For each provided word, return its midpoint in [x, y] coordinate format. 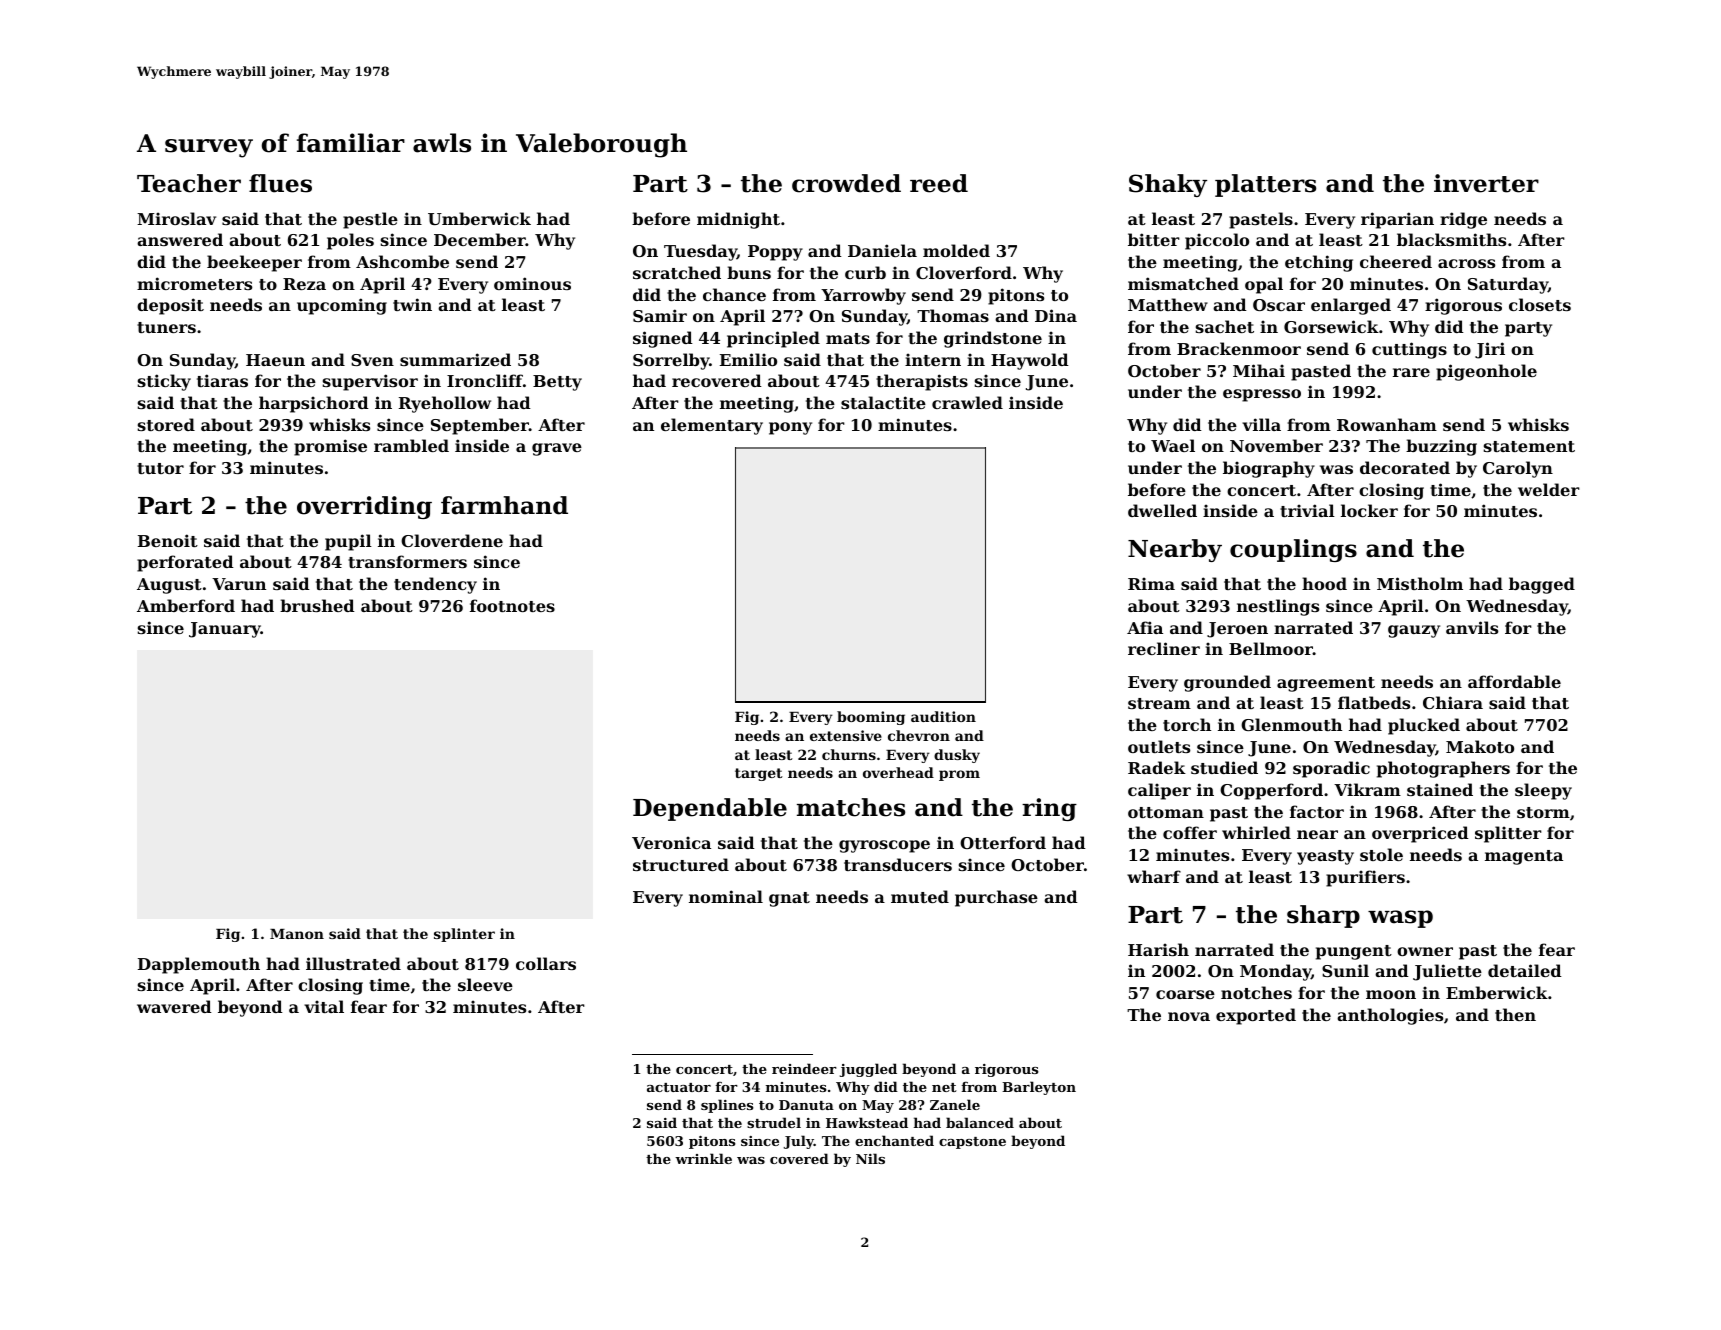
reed [939, 183]
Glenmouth [1291, 724]
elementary [712, 426]
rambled [411, 445]
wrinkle [703, 1158]
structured [681, 864]
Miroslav [176, 218]
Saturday [1508, 285]
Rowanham [1387, 424]
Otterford [1003, 842]
